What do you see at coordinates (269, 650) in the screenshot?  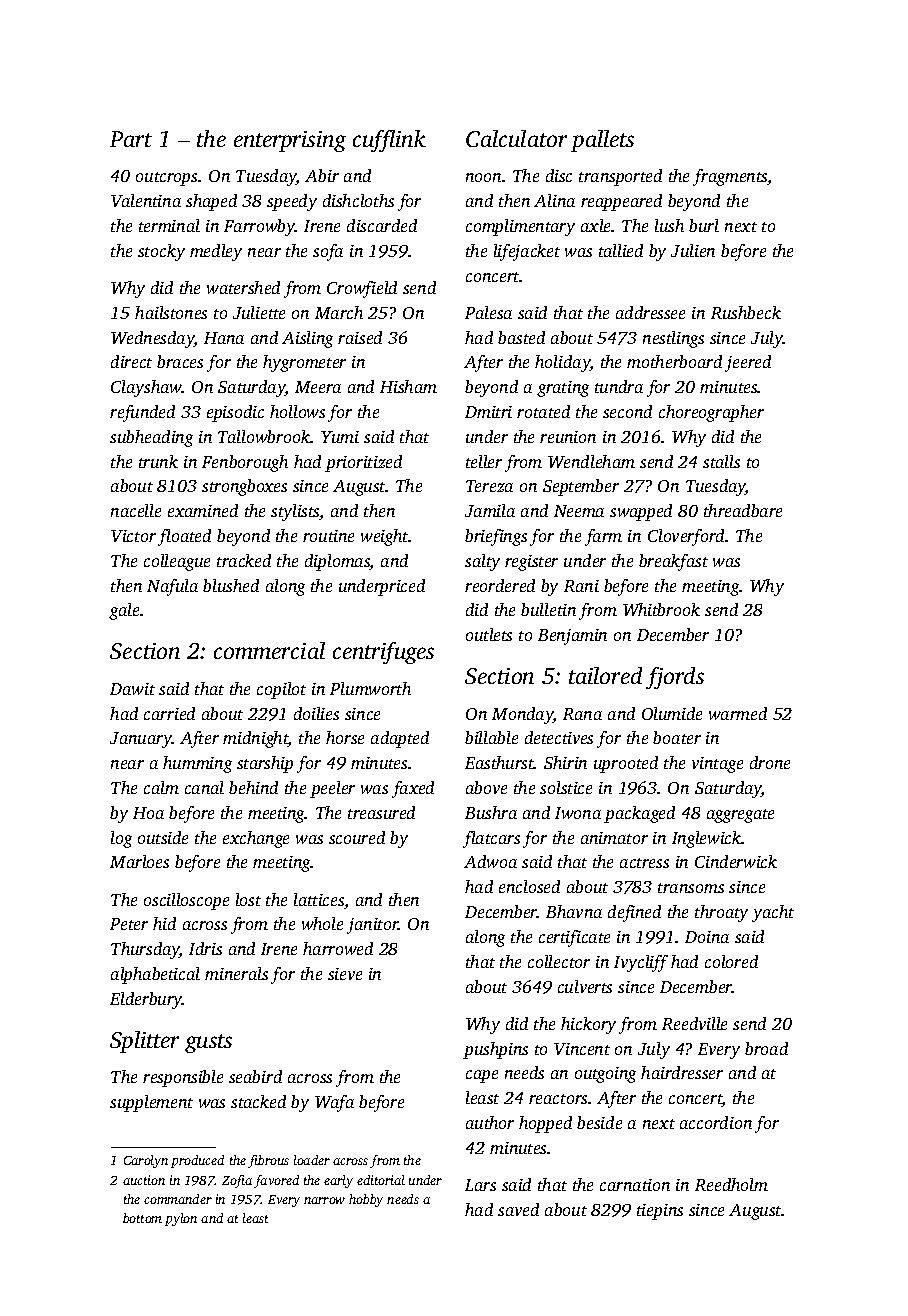 I see `commercial` at bounding box center [269, 650].
